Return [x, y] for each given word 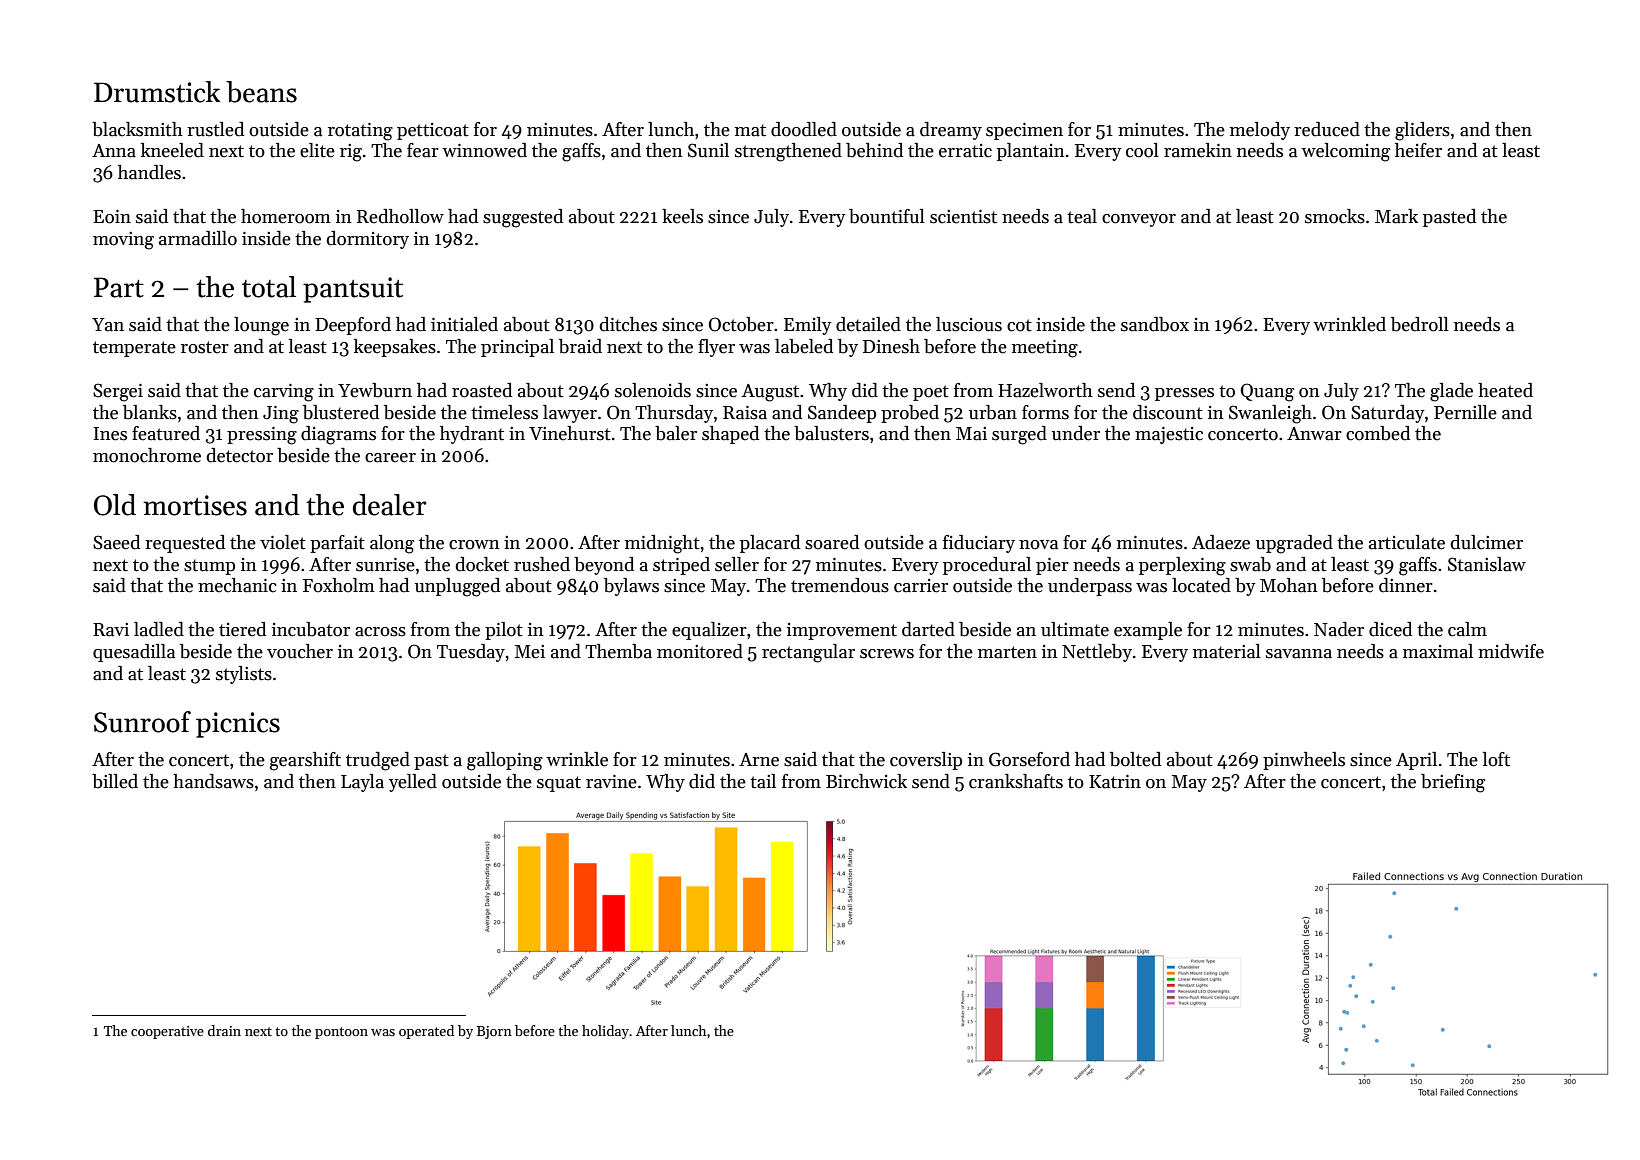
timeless [504, 412]
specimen [1024, 131]
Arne [759, 760]
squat [559, 784]
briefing [1453, 783]
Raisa [745, 413]
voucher [300, 651]
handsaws [213, 781]
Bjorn [494, 1032]
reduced [1327, 129]
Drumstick [157, 92]
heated [1505, 390]
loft [1496, 759]
